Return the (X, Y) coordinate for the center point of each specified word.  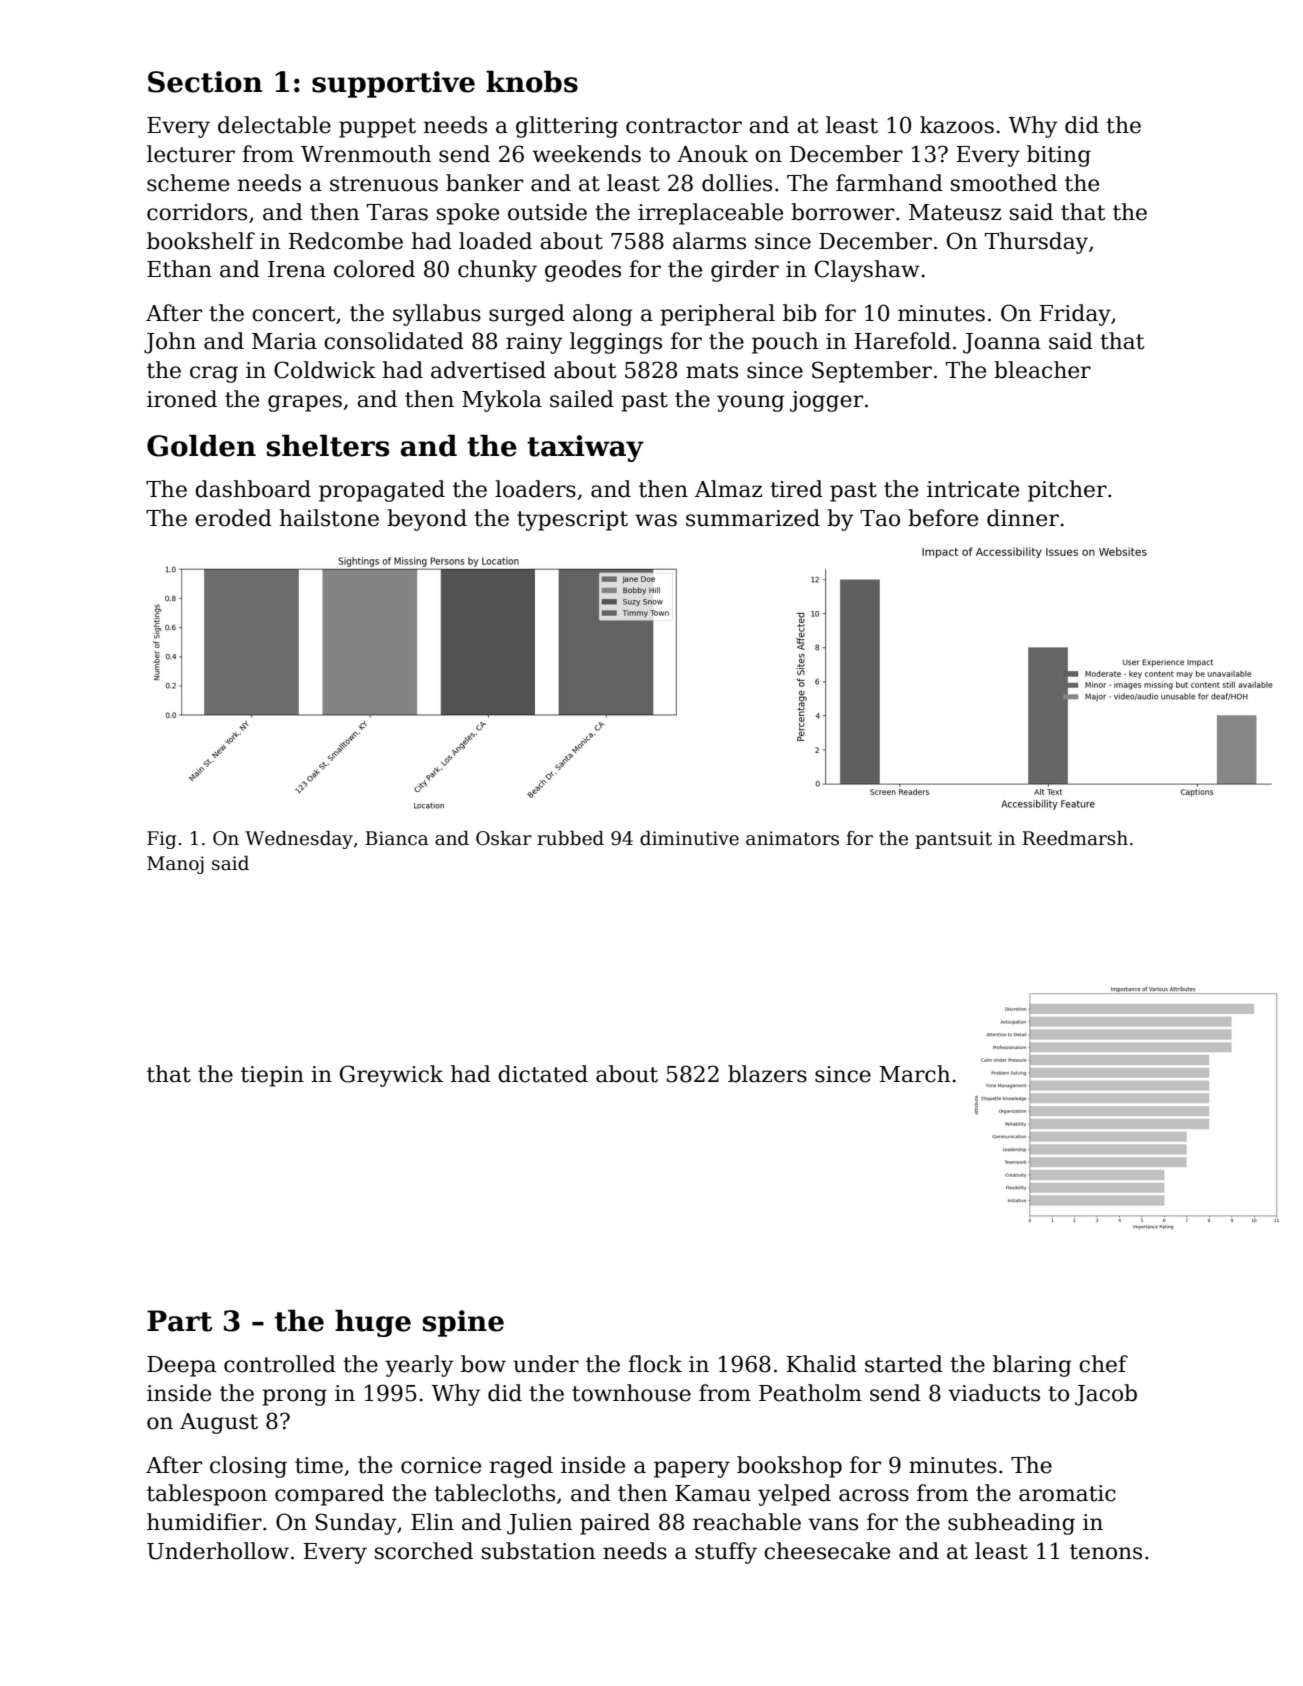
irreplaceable (710, 214)
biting (1059, 156)
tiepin (272, 1076)
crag (214, 374)
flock (655, 1364)
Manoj (175, 865)
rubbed (570, 838)
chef (1103, 1364)
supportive (393, 84)
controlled (280, 1364)
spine (463, 1323)
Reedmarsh (1075, 838)
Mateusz (955, 212)
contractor (684, 126)
